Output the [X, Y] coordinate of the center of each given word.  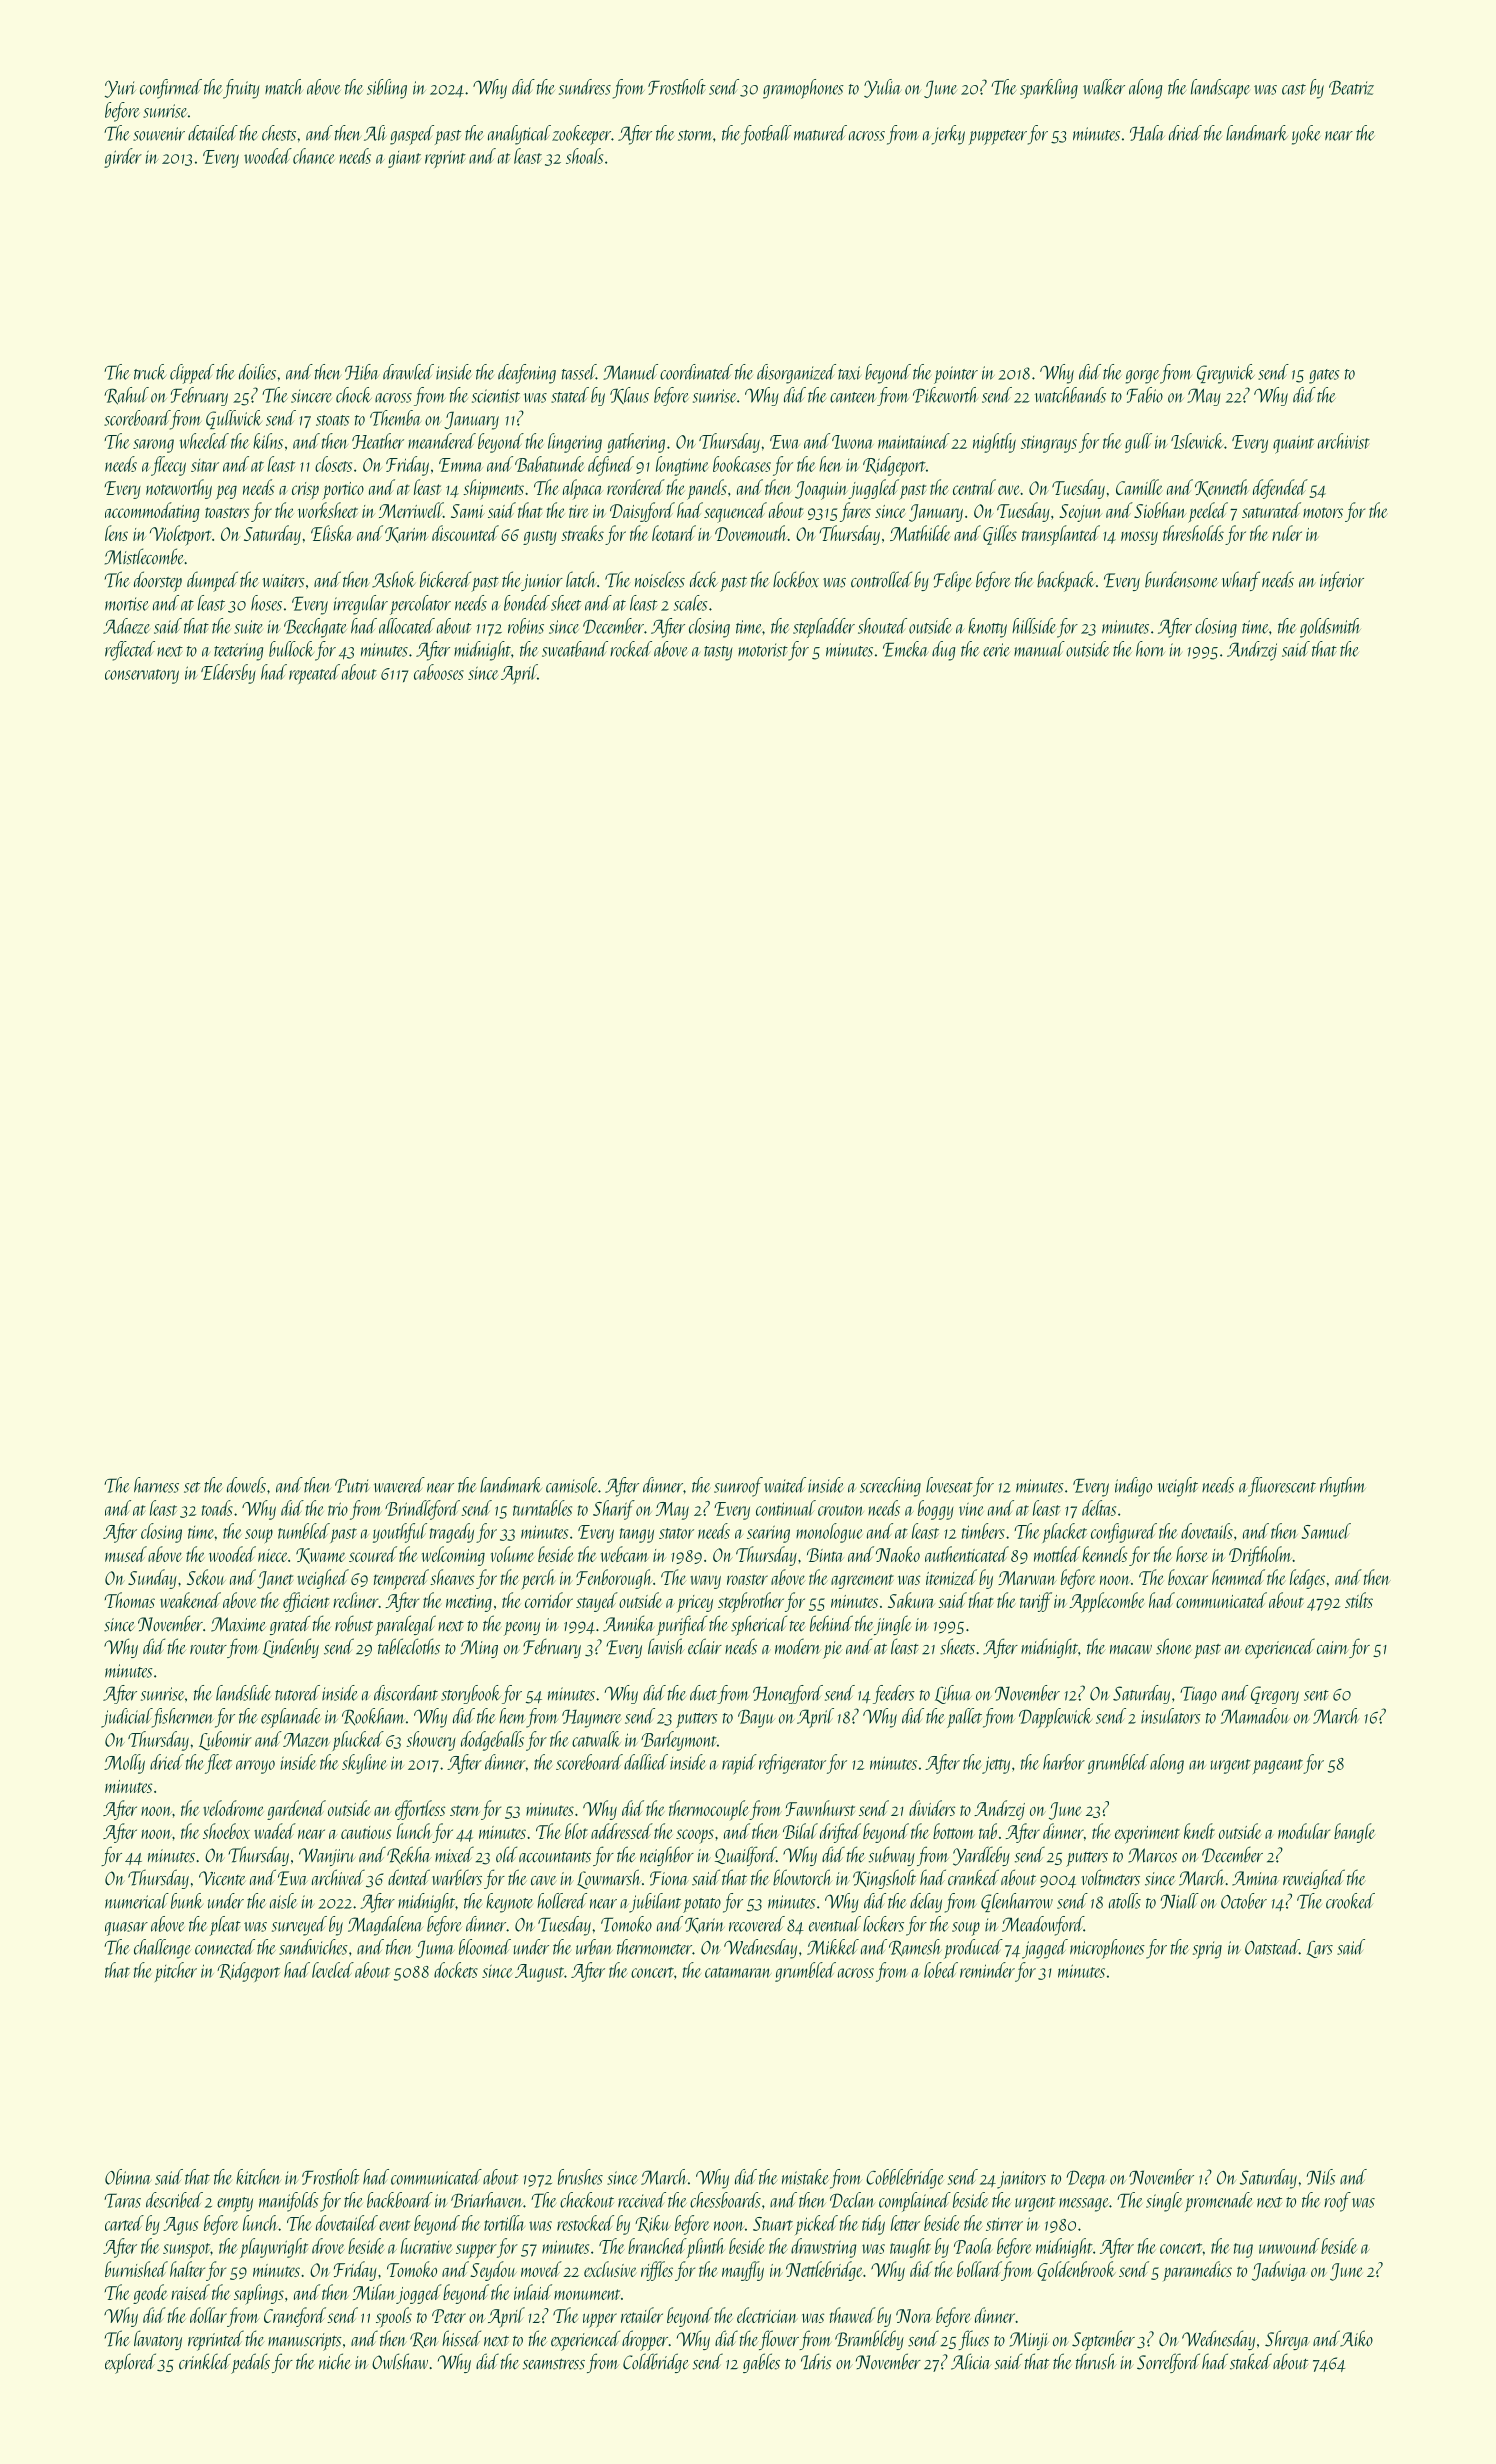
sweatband [575, 649]
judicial [126, 1718]
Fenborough [614, 1579]
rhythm [1343, 1487]
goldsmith [1330, 628]
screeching [890, 1487]
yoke [1306, 135]
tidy [873, 2225]
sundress [585, 87]
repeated [314, 674]
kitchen [258, 2177]
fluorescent [1282, 1487]
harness [156, 1485]
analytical [519, 135]
